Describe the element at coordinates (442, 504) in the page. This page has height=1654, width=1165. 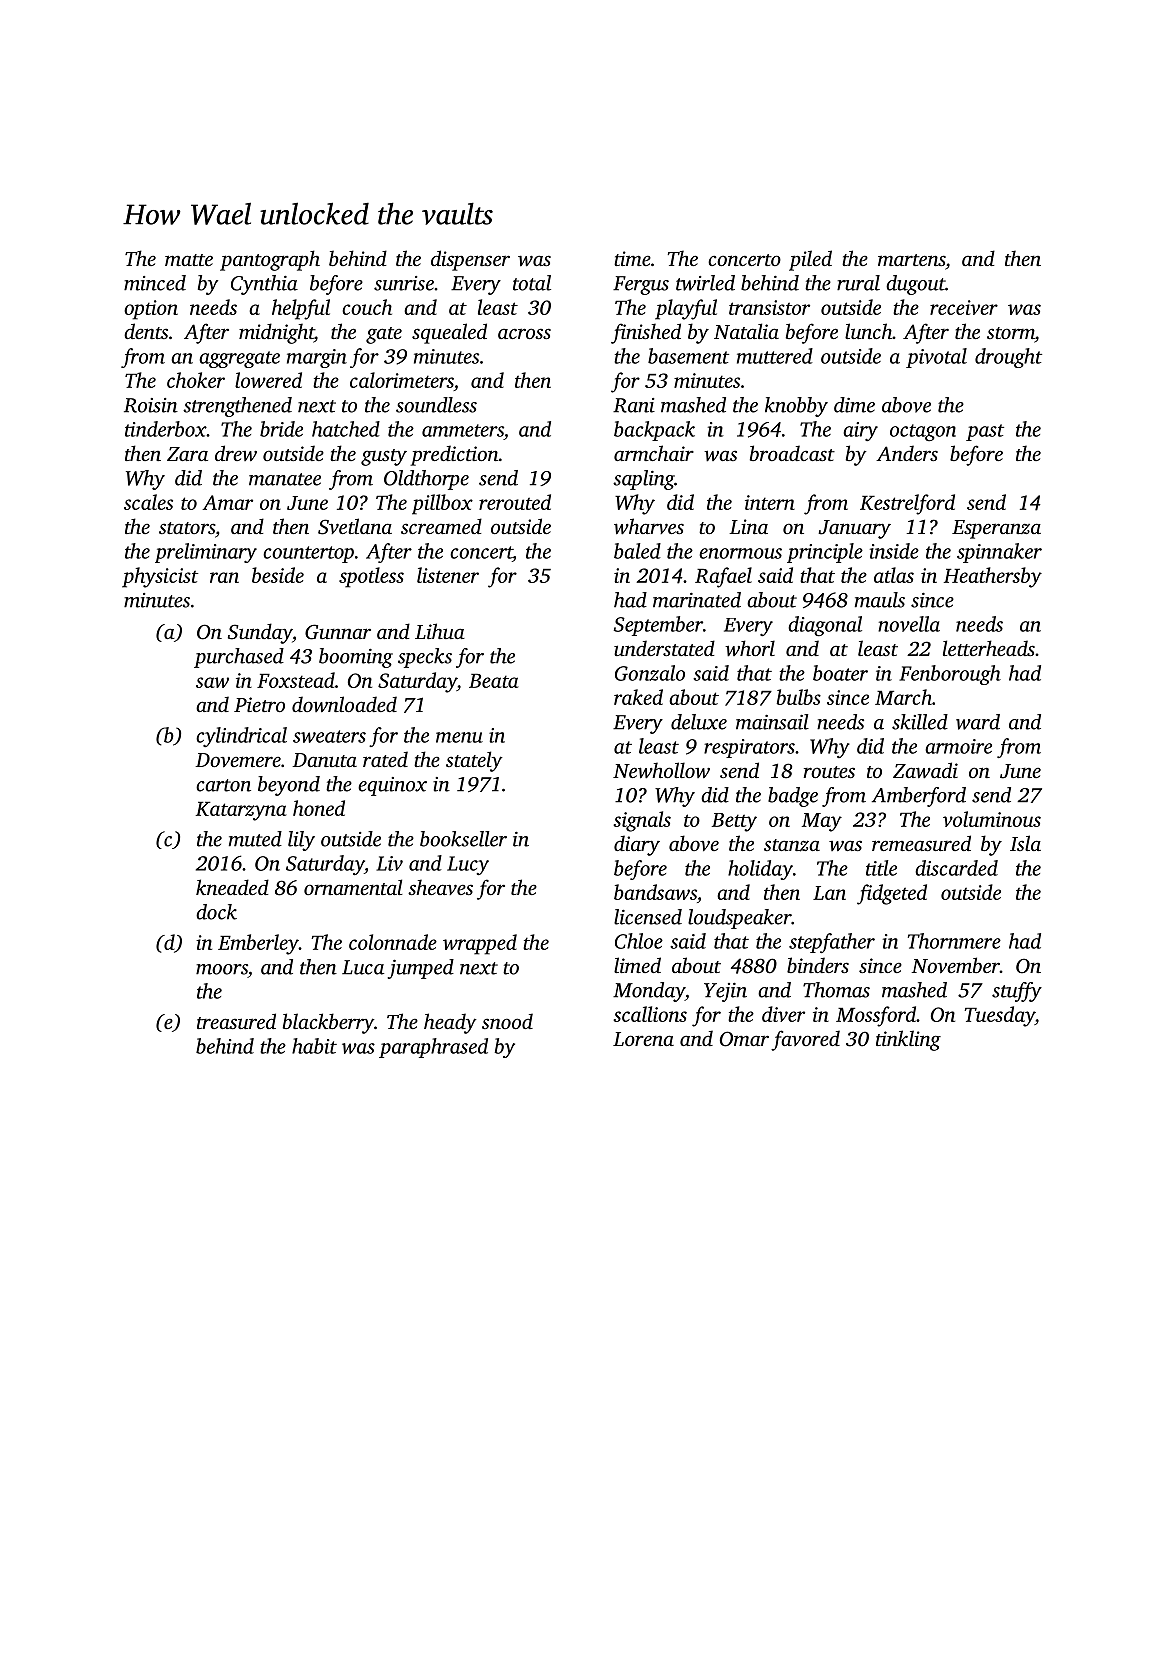
I see `pillbox` at that location.
